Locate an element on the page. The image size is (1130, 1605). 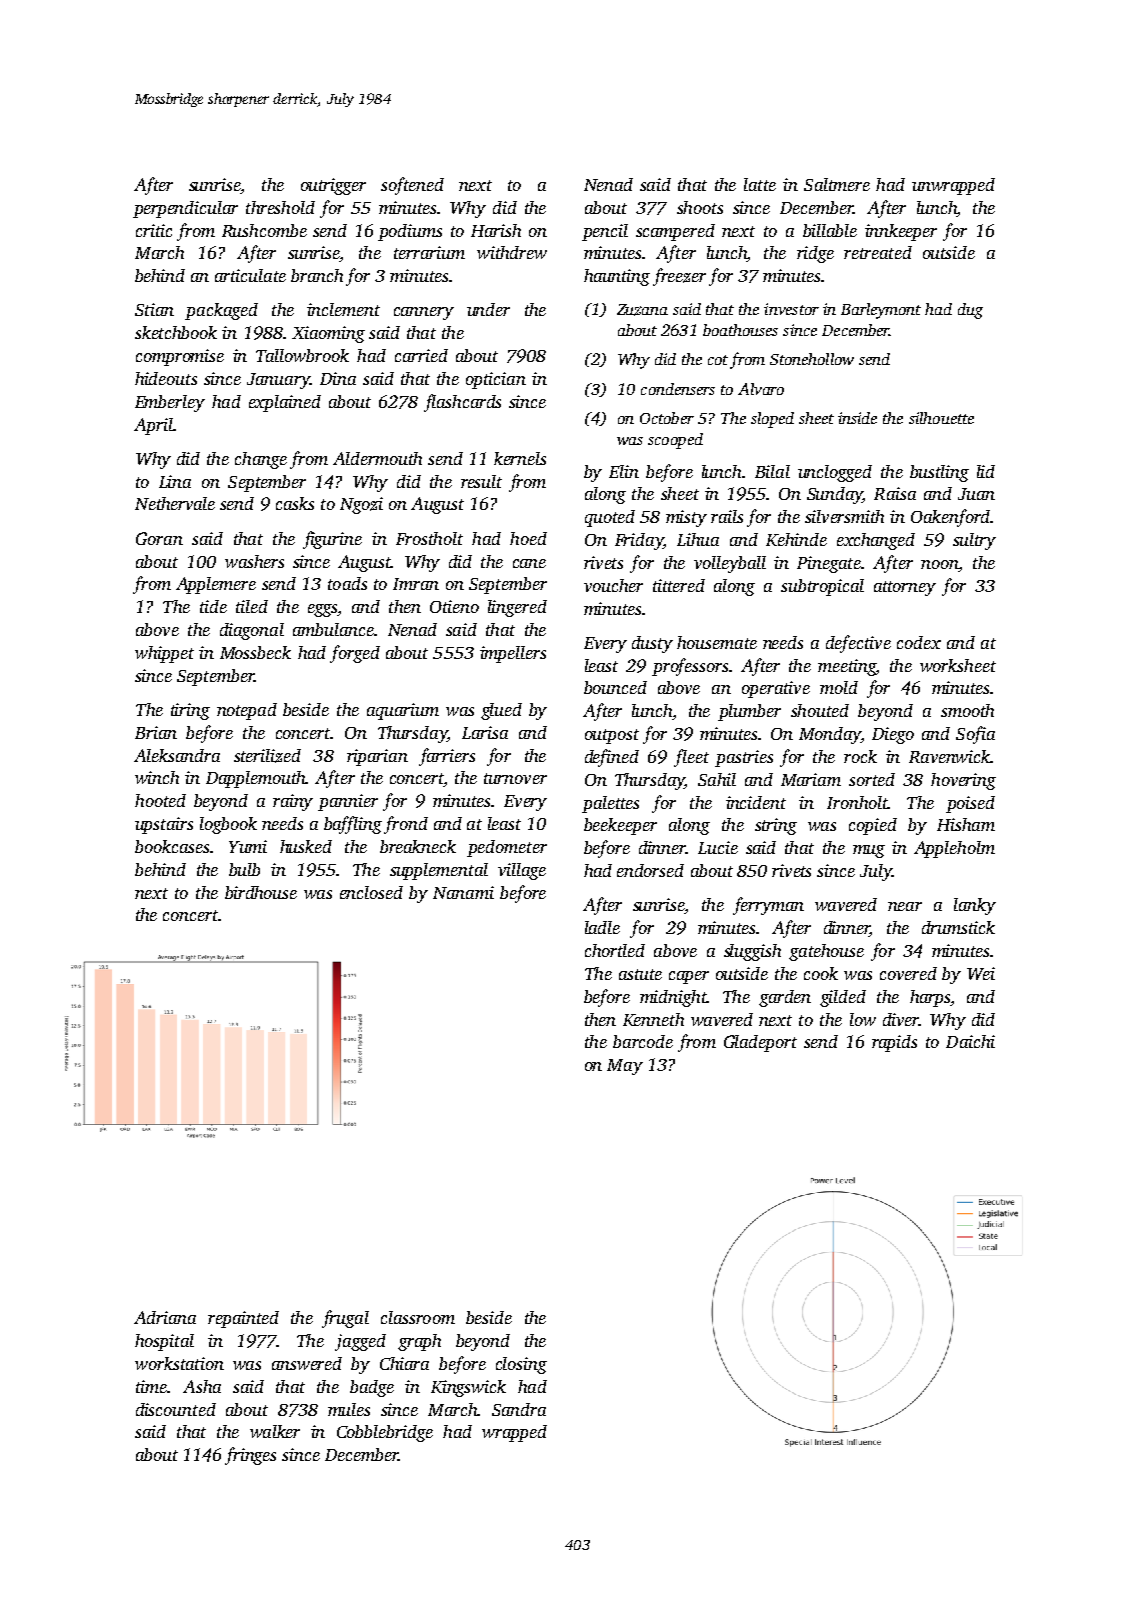
Applemere is located at coordinates (216, 585).
